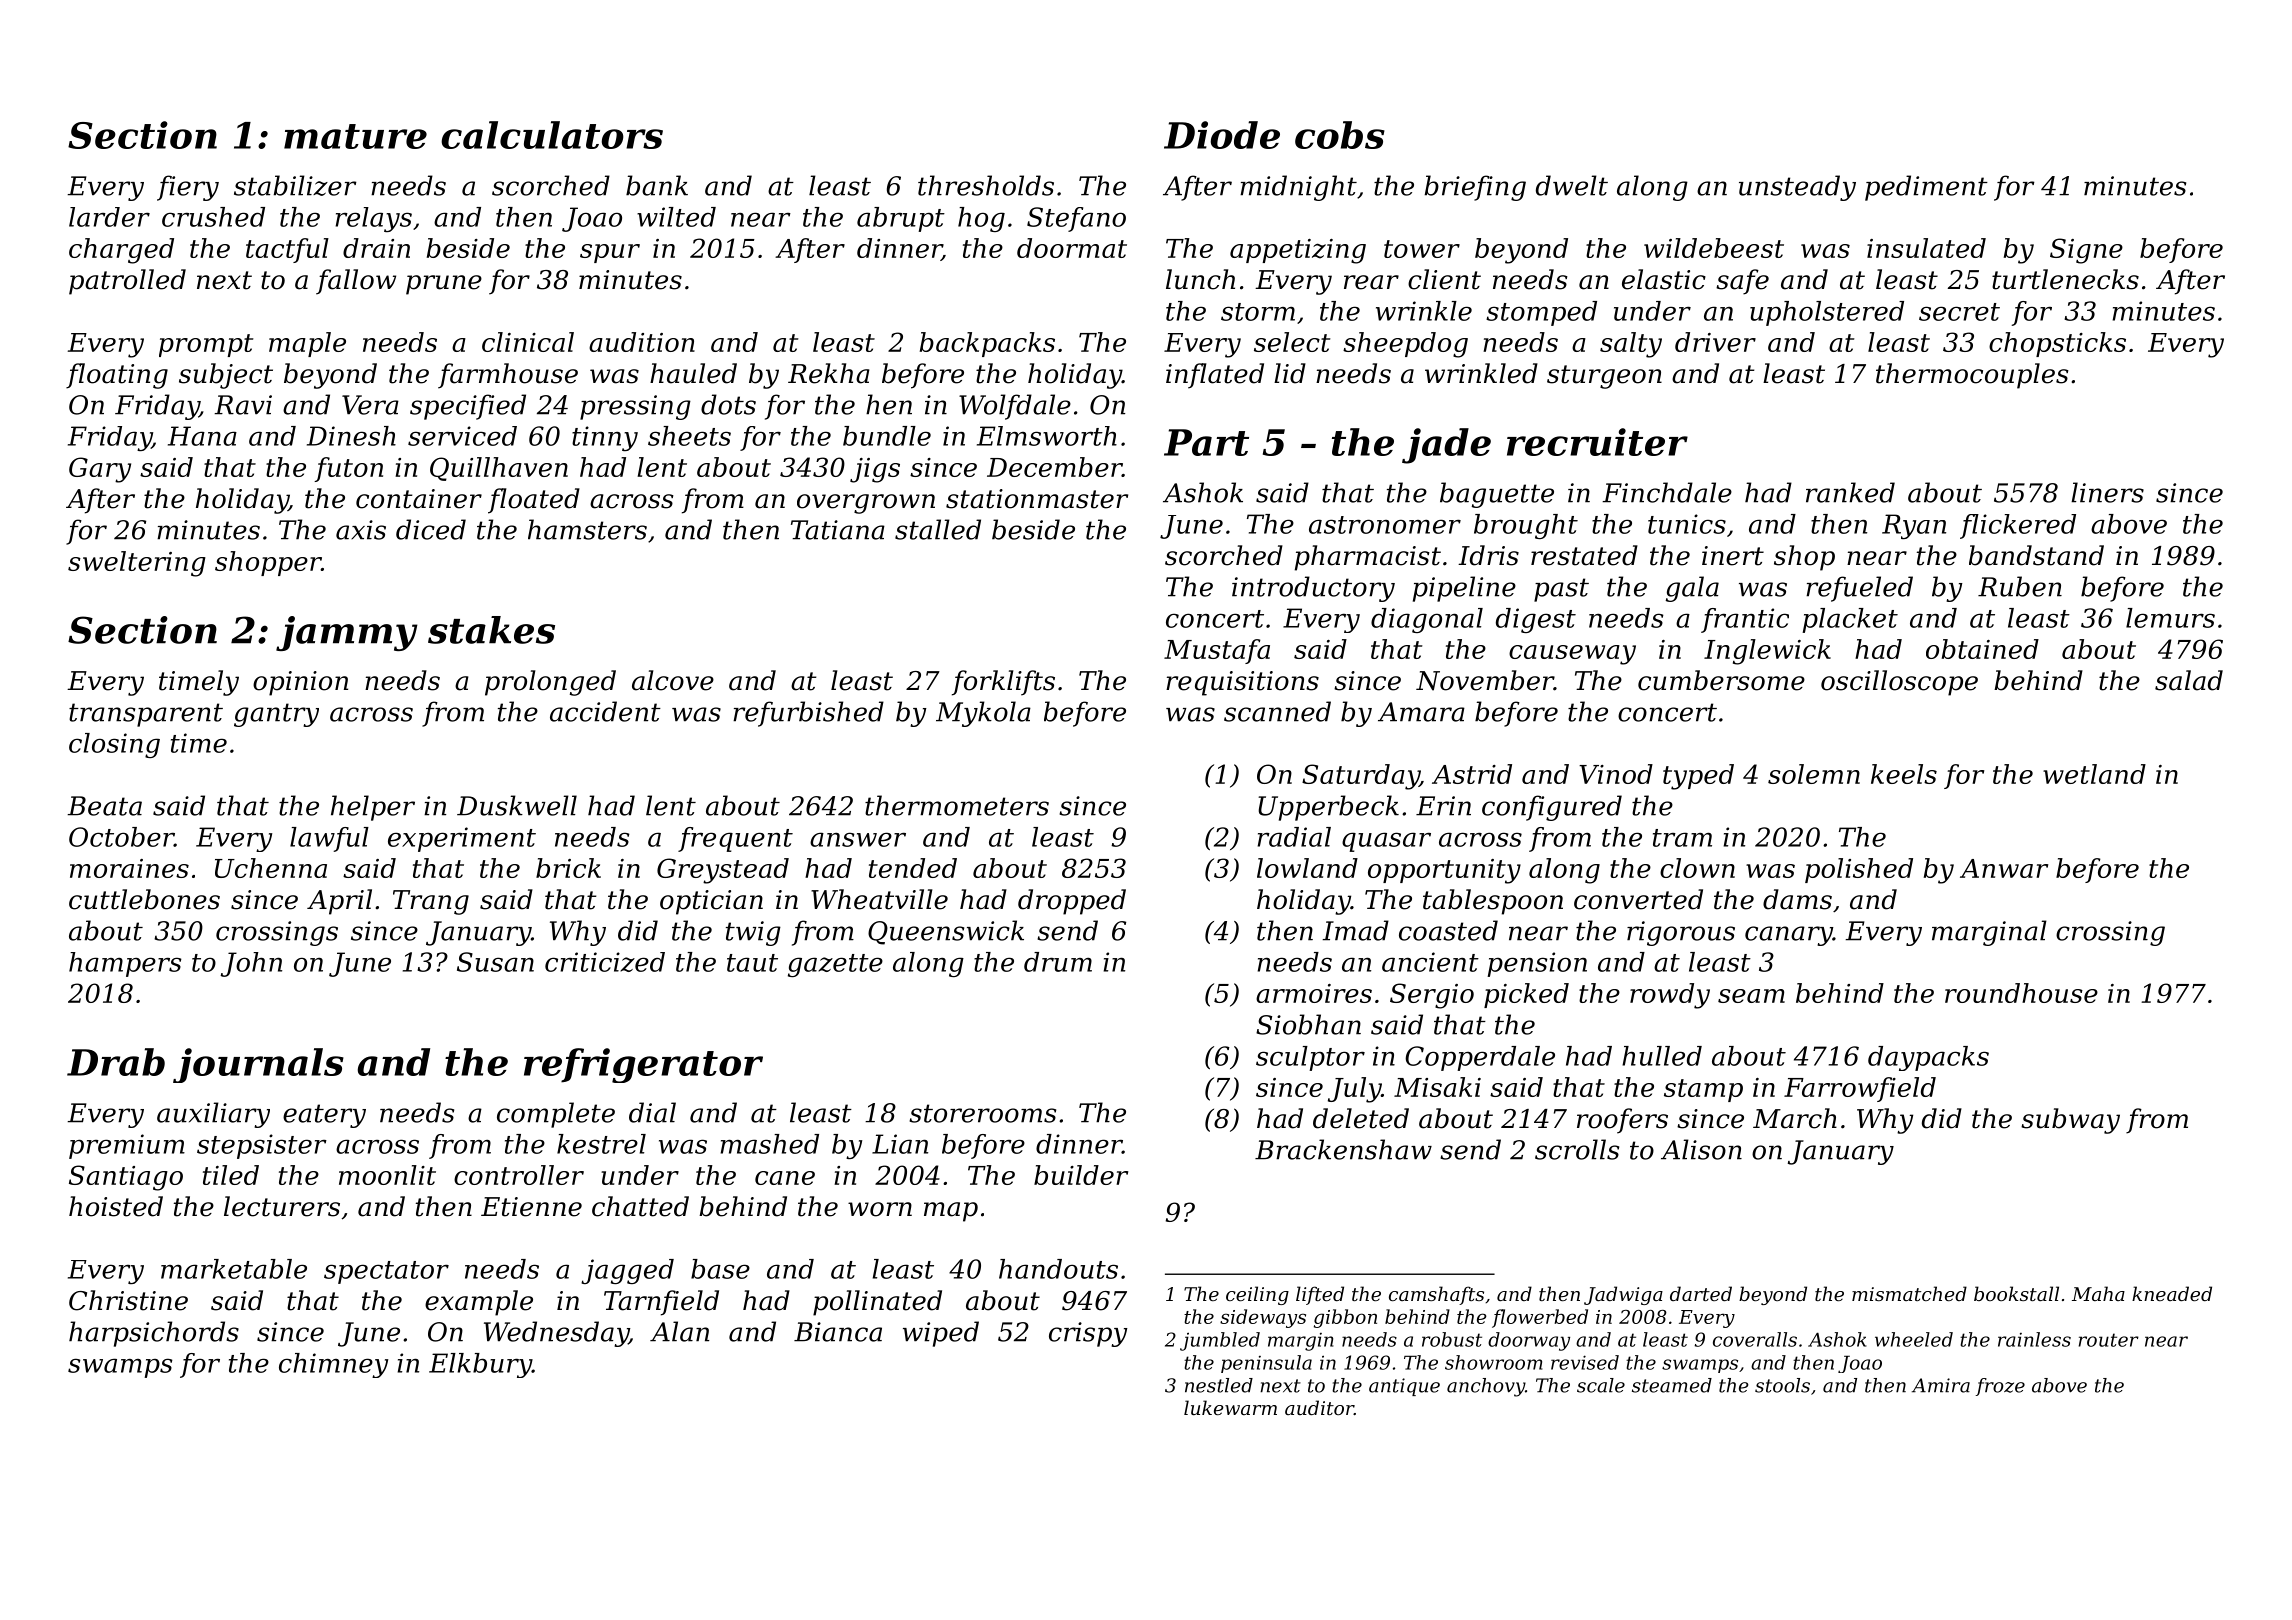 The width and height of the page is (2292, 1620). What do you see at coordinates (1206, 442) in the page?
I see `Part` at bounding box center [1206, 442].
